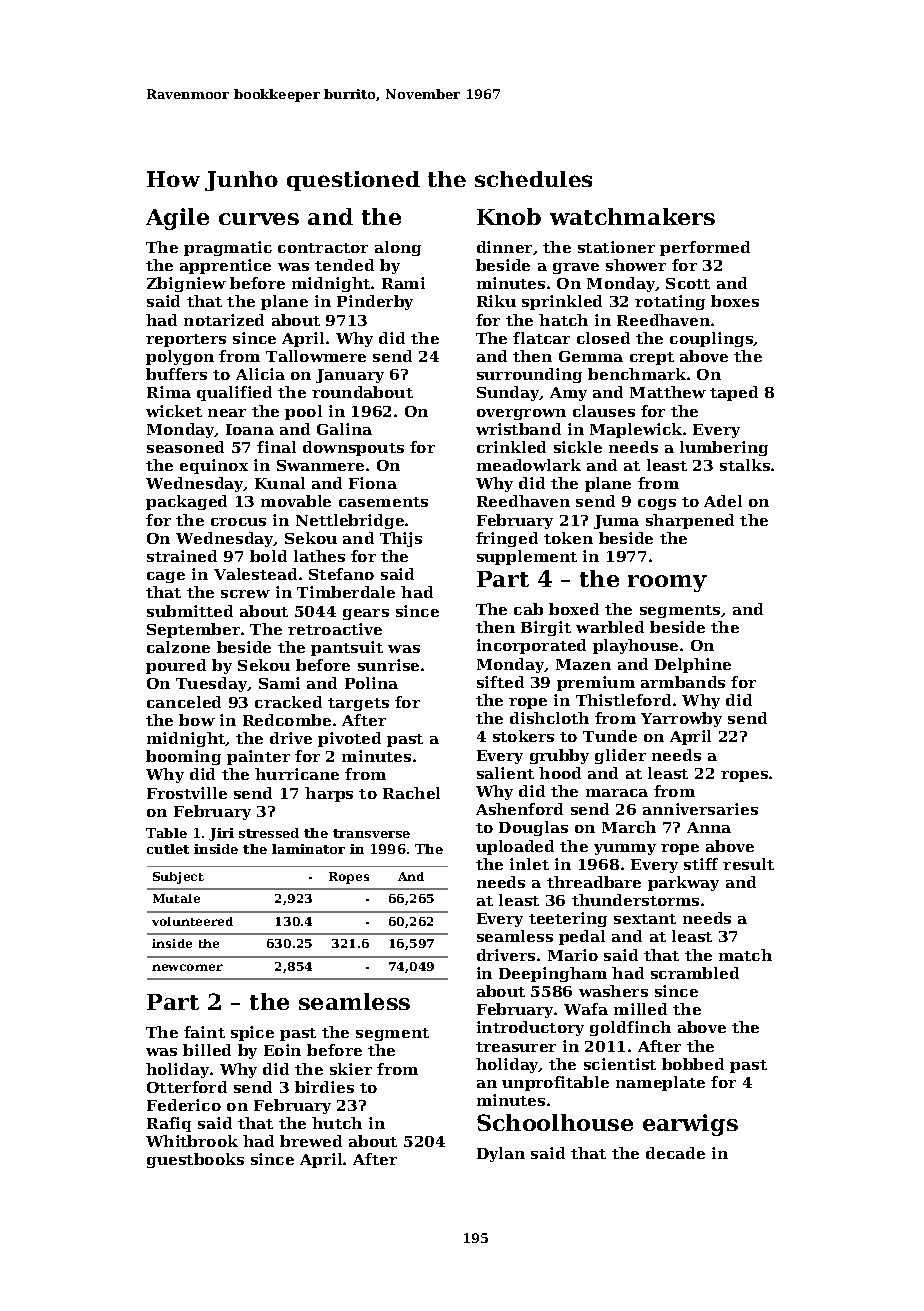  Describe the element at coordinates (724, 448) in the image. I see `lumbering` at that location.
